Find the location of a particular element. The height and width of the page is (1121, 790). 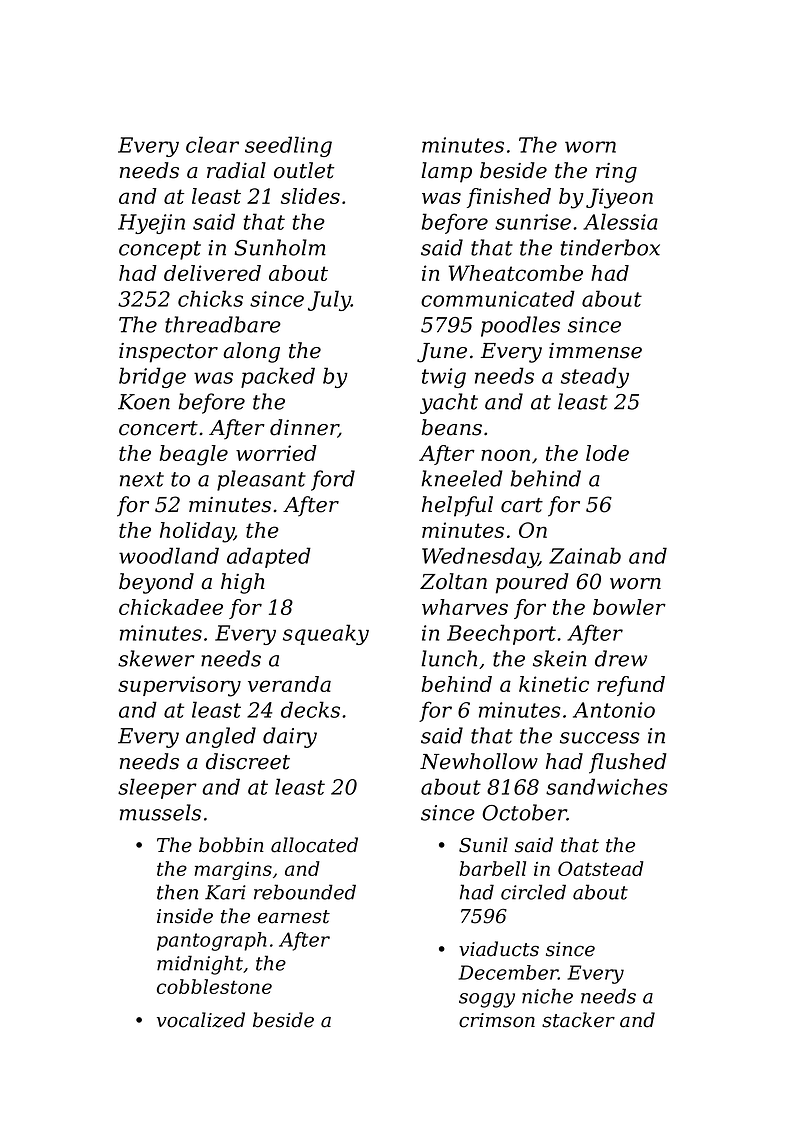

steady is located at coordinates (595, 377).
